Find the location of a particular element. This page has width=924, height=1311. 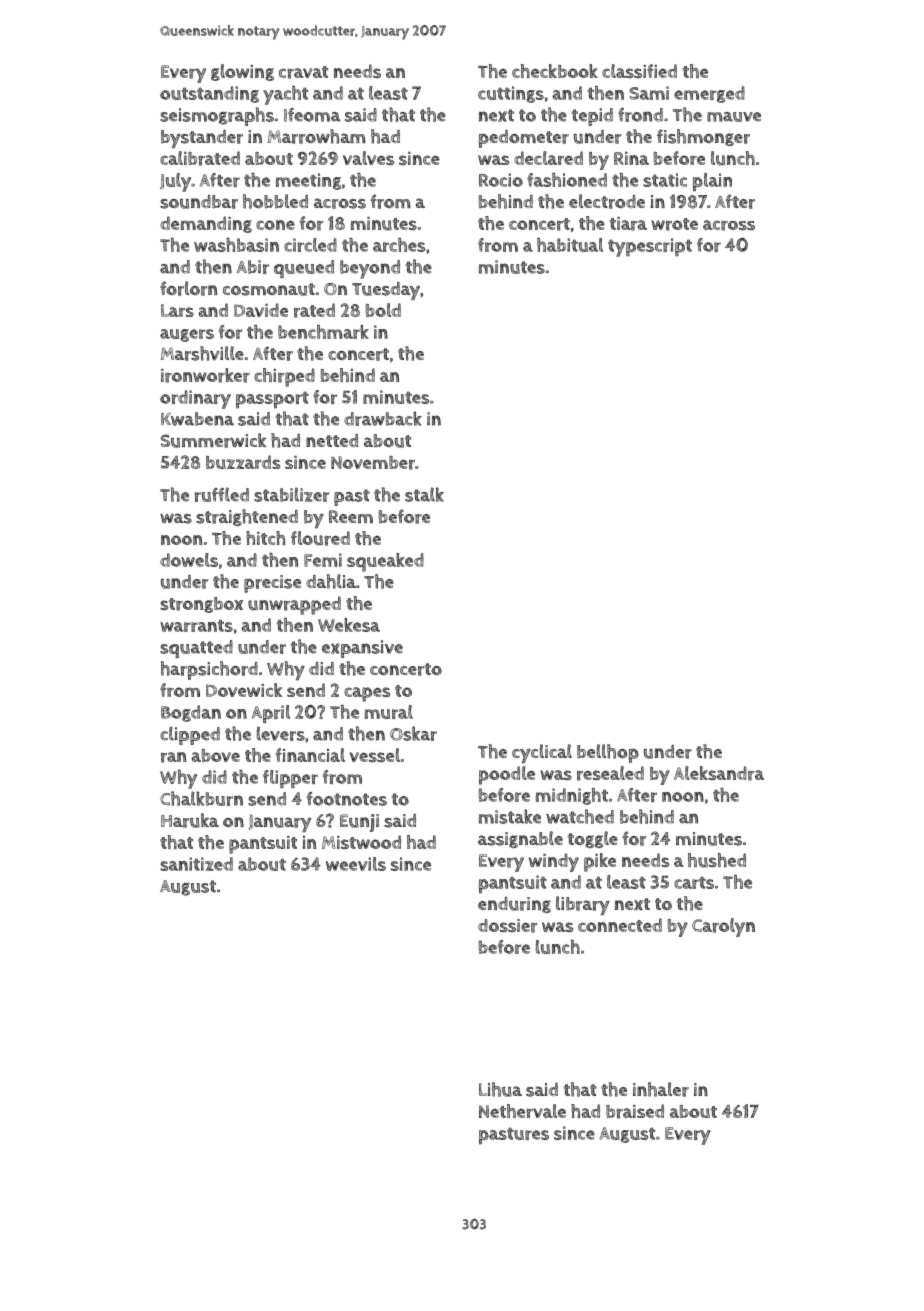

bold is located at coordinates (383, 310).
